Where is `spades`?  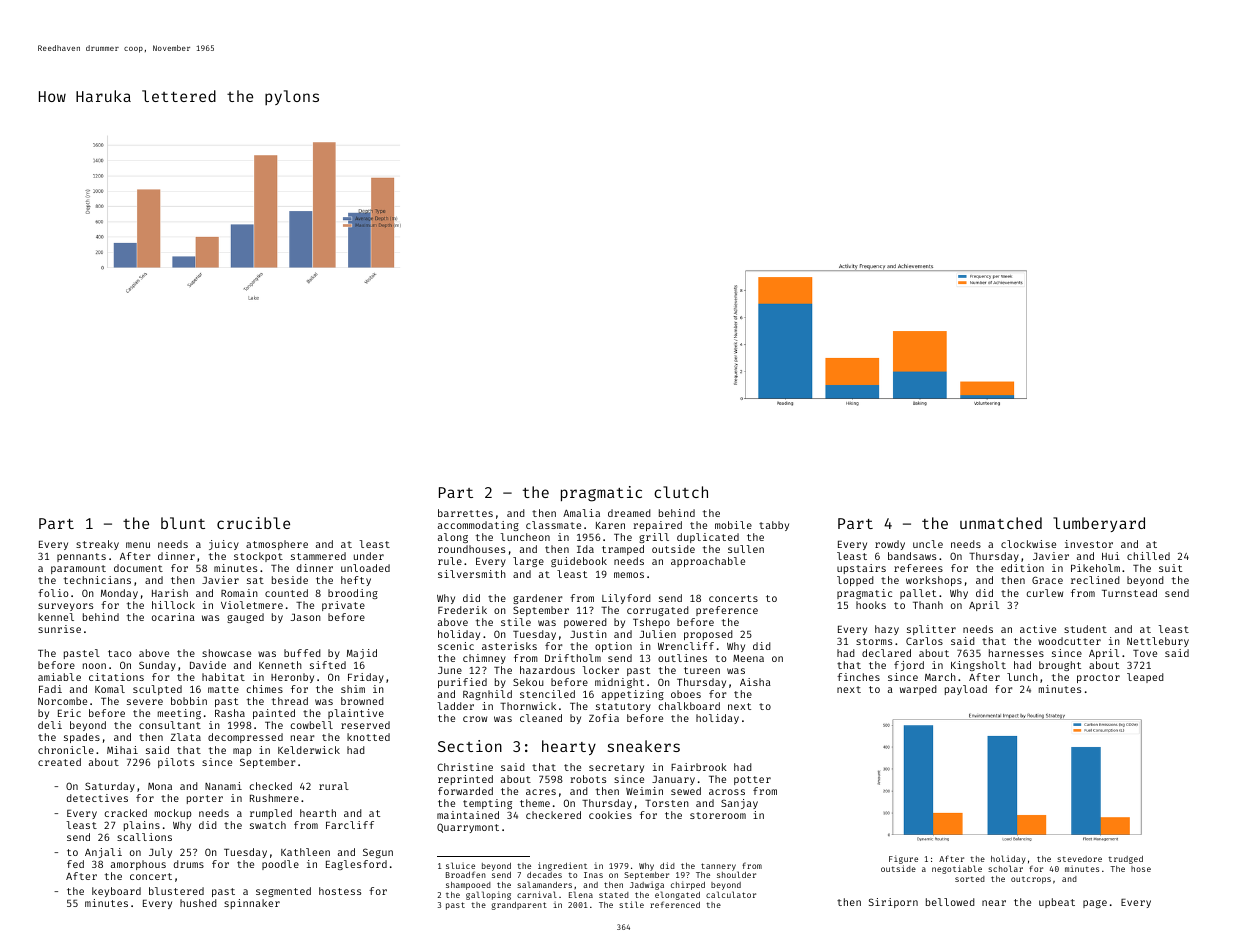 spades is located at coordinates (82, 738).
